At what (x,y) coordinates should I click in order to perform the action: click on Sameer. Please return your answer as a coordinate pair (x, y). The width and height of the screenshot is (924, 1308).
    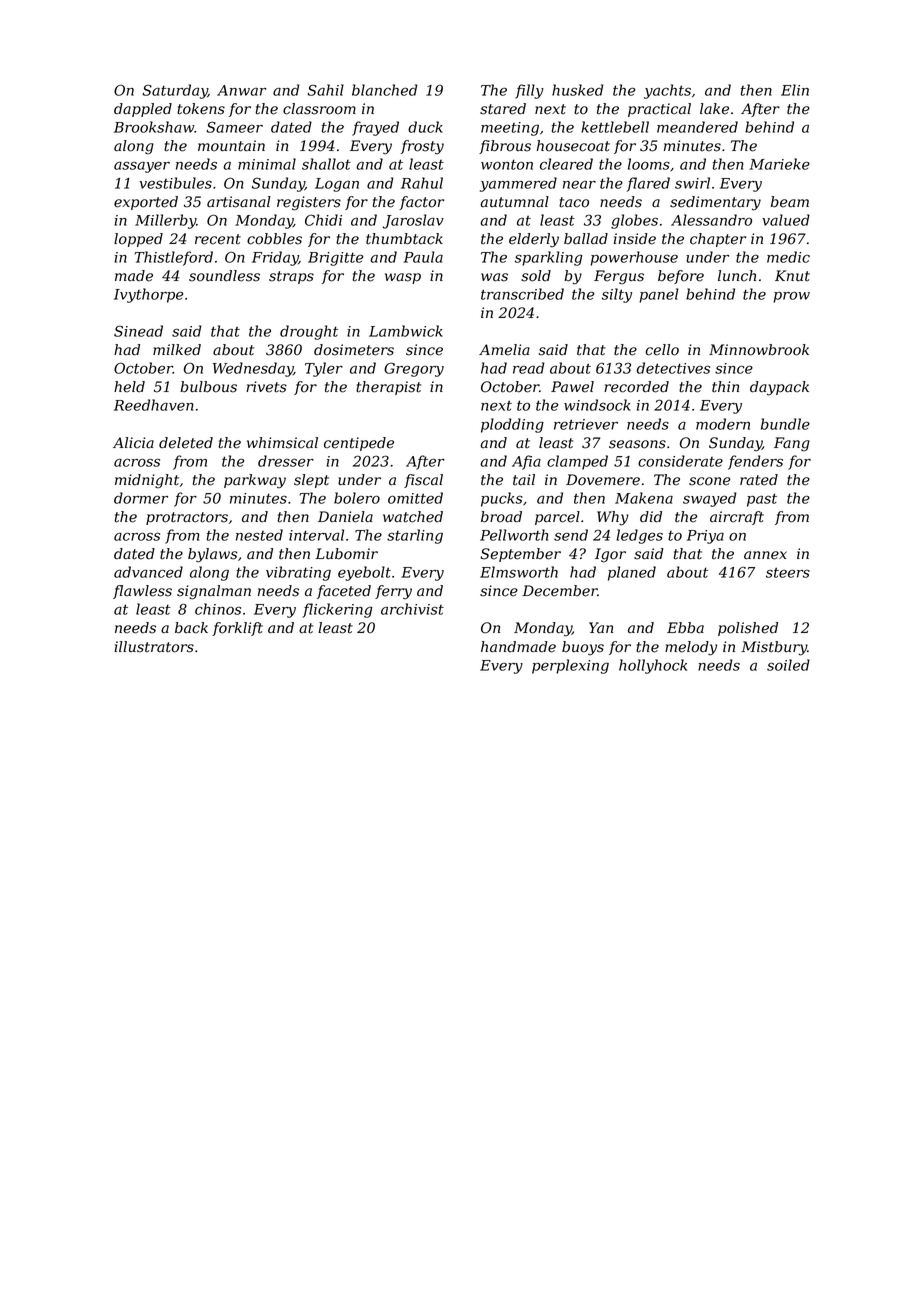
    Looking at the image, I should click on (234, 127).
